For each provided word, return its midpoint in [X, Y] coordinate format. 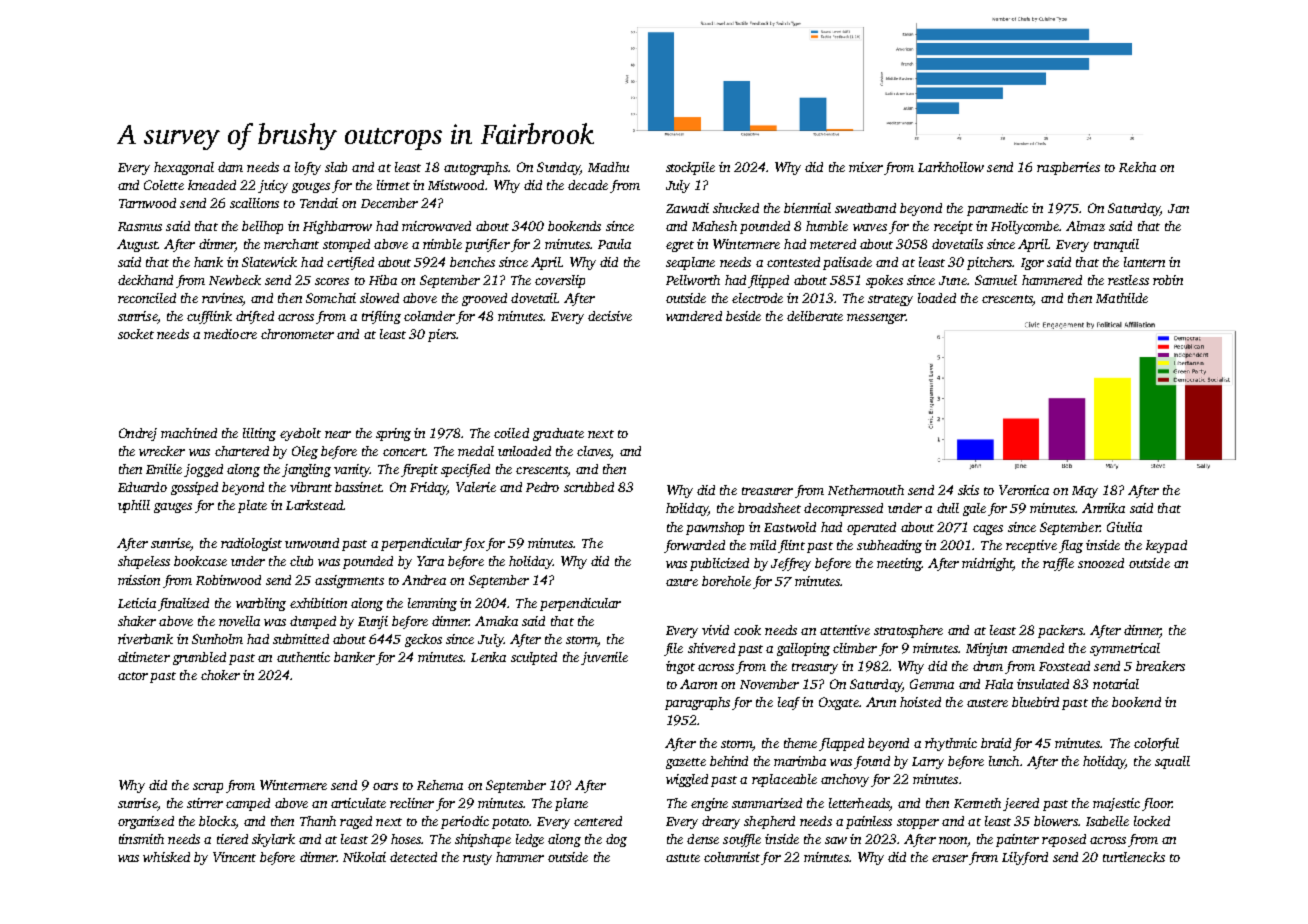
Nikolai [364, 857]
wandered [694, 316]
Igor [1032, 264]
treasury [815, 668]
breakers [1160, 666]
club [301, 561]
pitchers [990, 263]
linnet [393, 185]
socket [136, 334]
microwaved [436, 226]
